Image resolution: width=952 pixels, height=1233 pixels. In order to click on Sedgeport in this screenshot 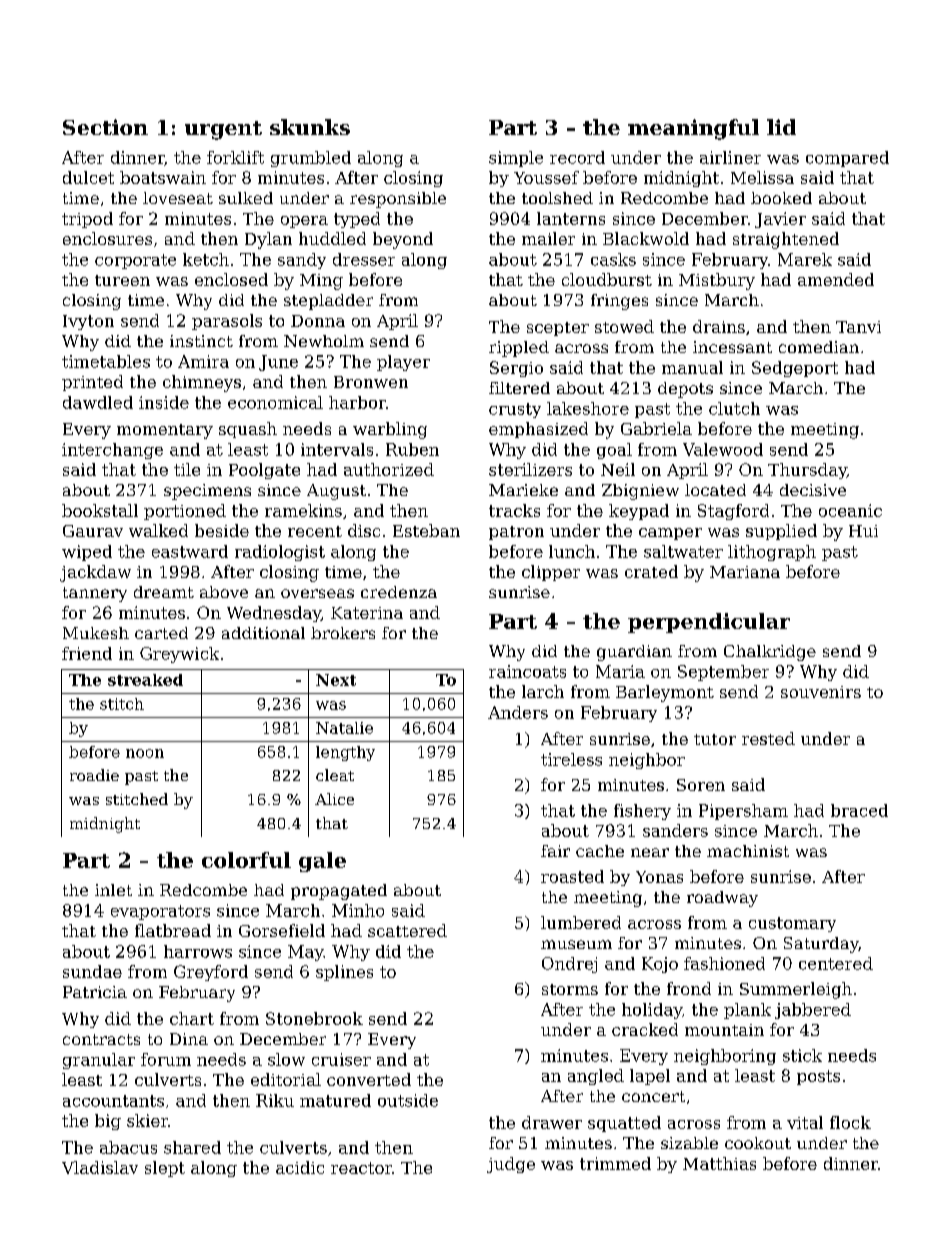, I will do `click(795, 369)`.
